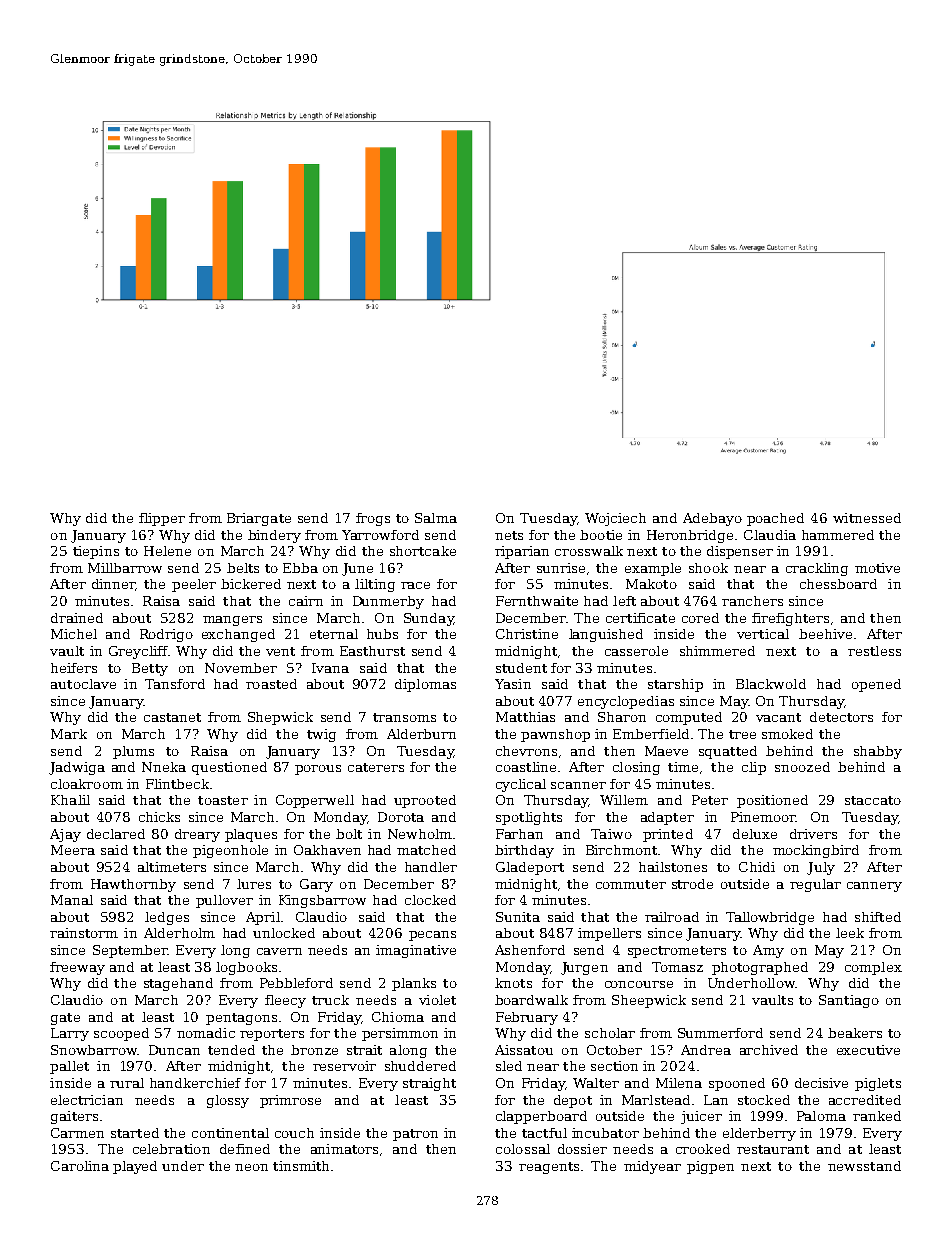 The image size is (952, 1233). Describe the element at coordinates (423, 551) in the screenshot. I see `shortcake` at that location.
